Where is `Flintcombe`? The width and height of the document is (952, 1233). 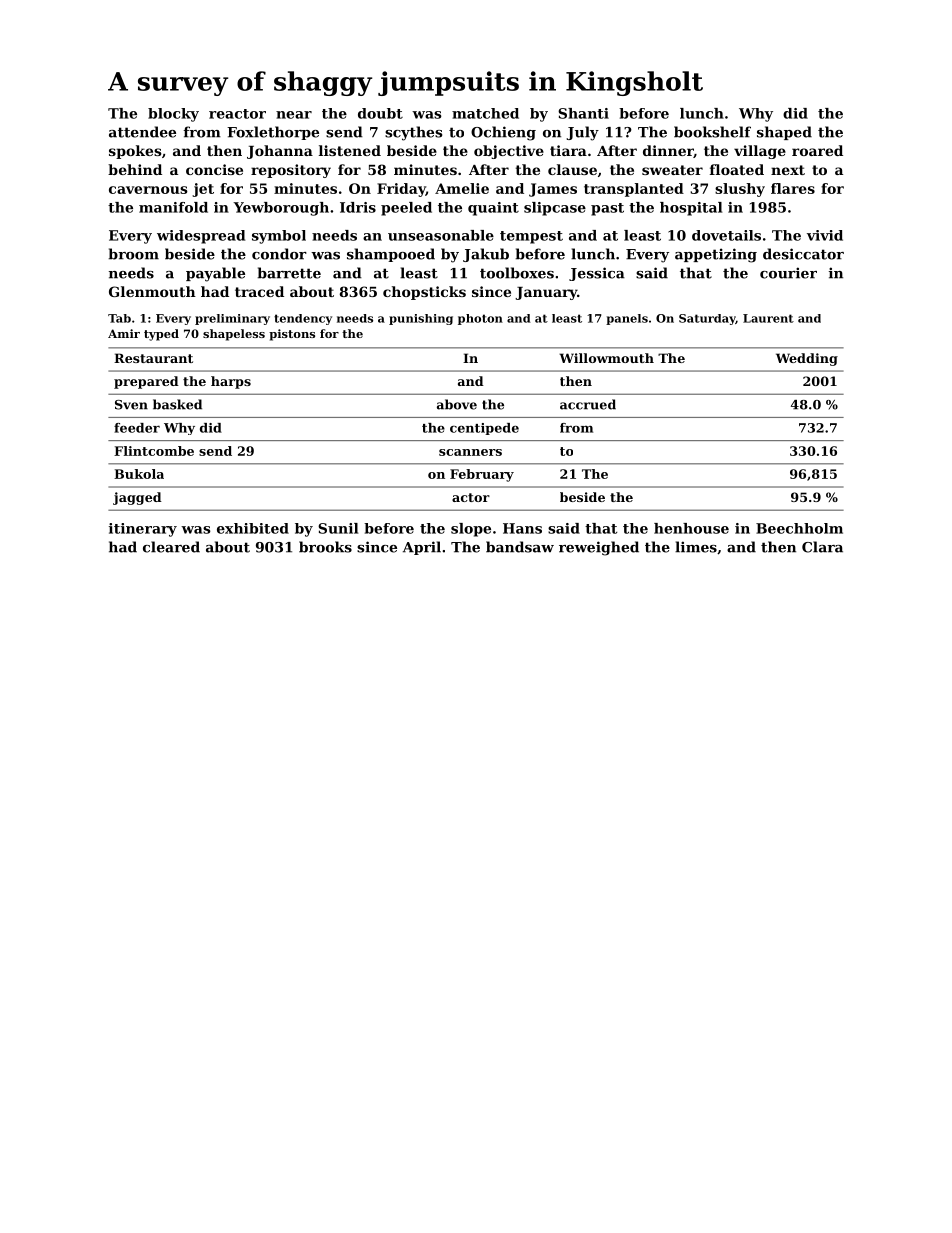 Flintcombe is located at coordinates (154, 451).
